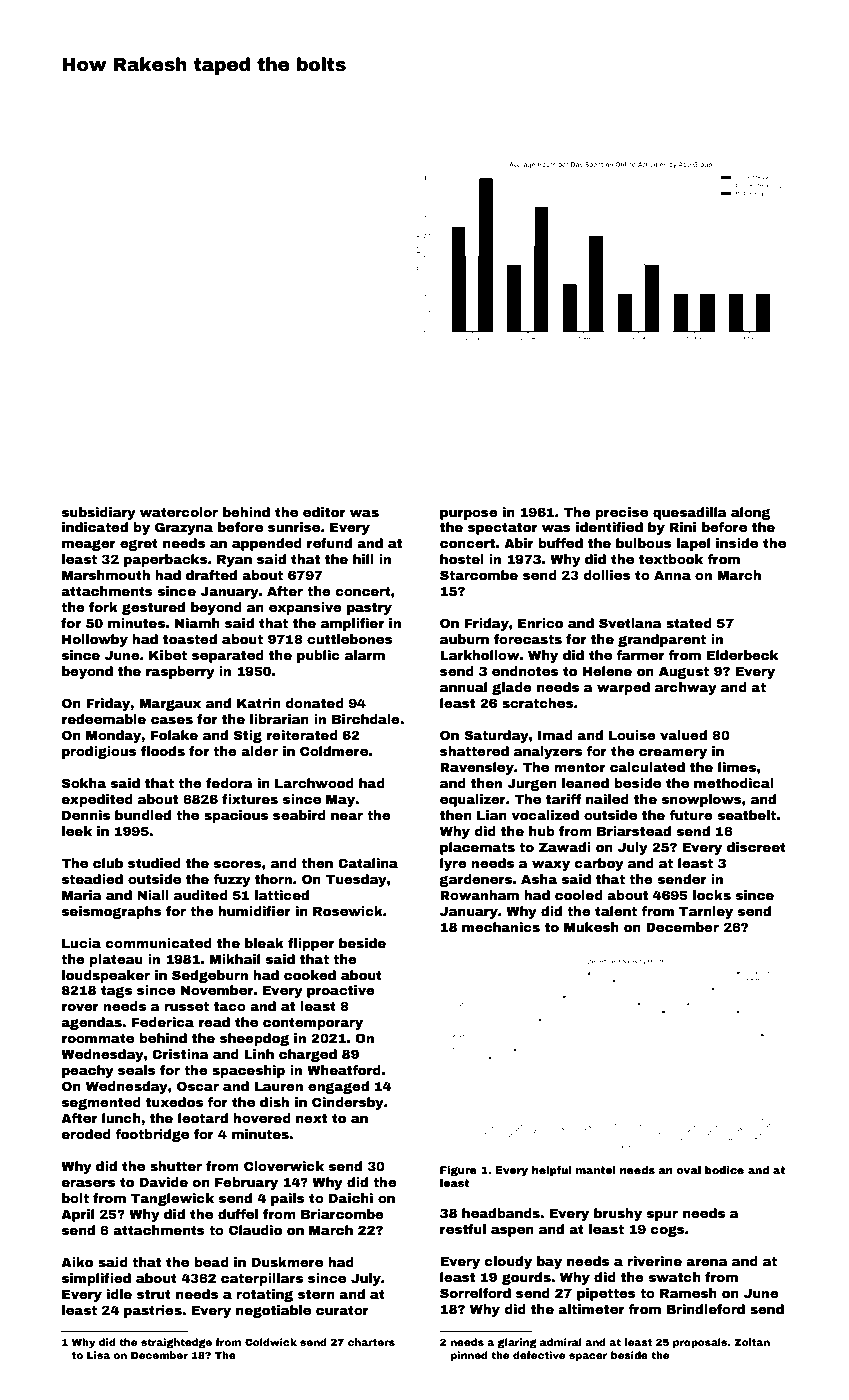  I want to click on hill, so click(363, 559).
